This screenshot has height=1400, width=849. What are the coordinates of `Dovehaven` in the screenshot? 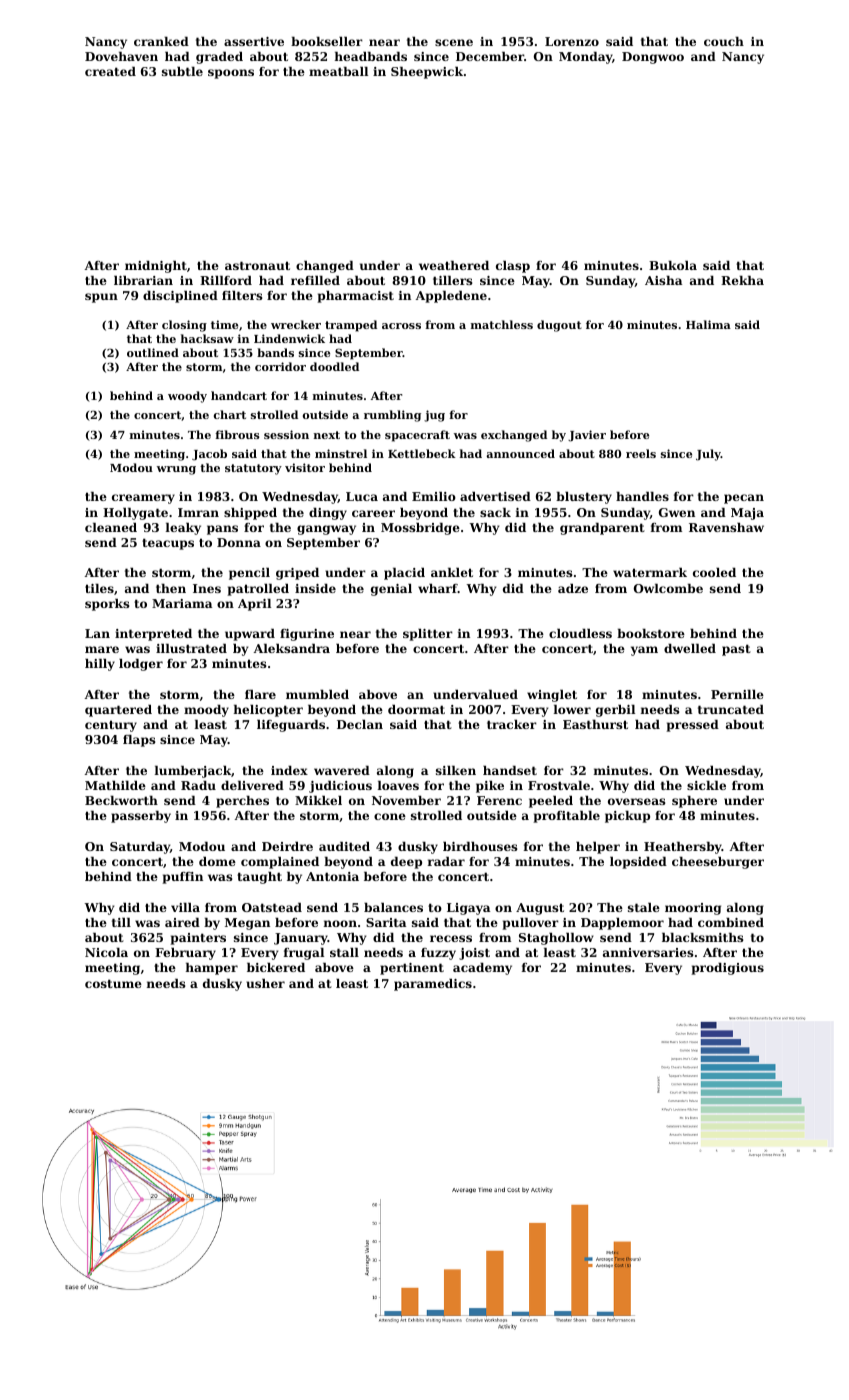 It's located at (121, 56).
